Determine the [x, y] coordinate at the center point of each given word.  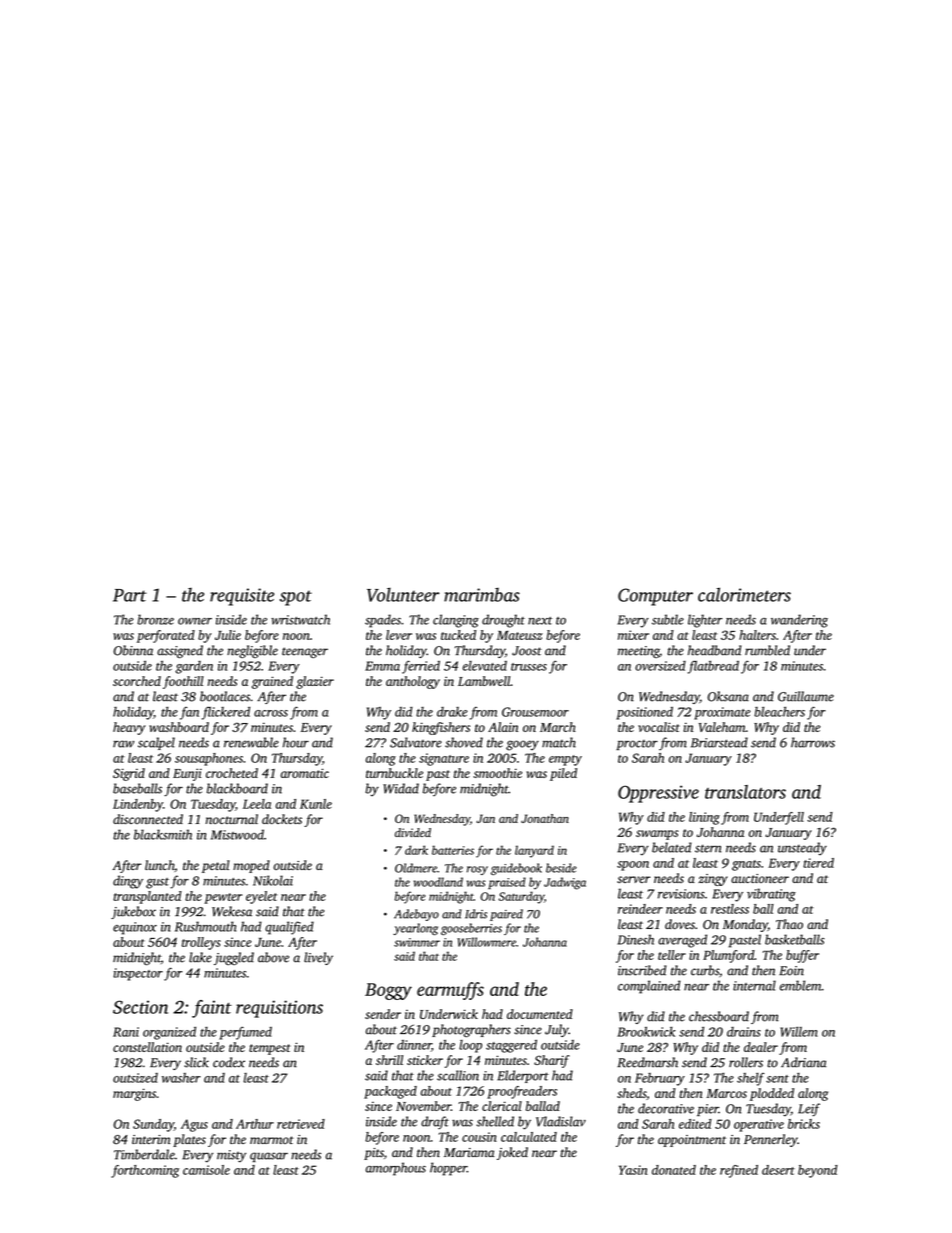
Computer [655, 597]
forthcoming [145, 1171]
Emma [382, 666]
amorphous [396, 1169]
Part [130, 595]
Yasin [633, 1170]
